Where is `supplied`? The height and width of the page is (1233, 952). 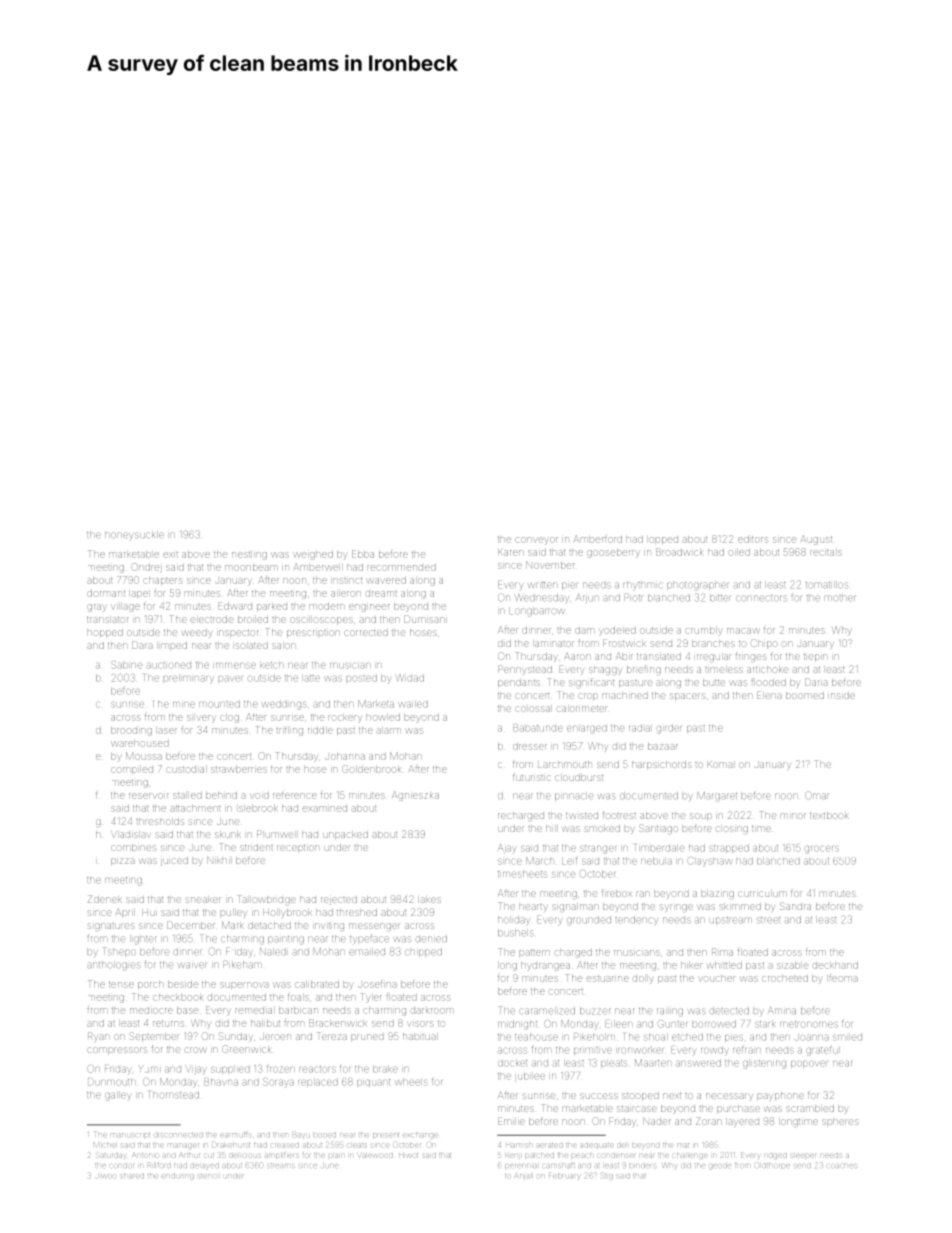
supplied is located at coordinates (230, 1069).
